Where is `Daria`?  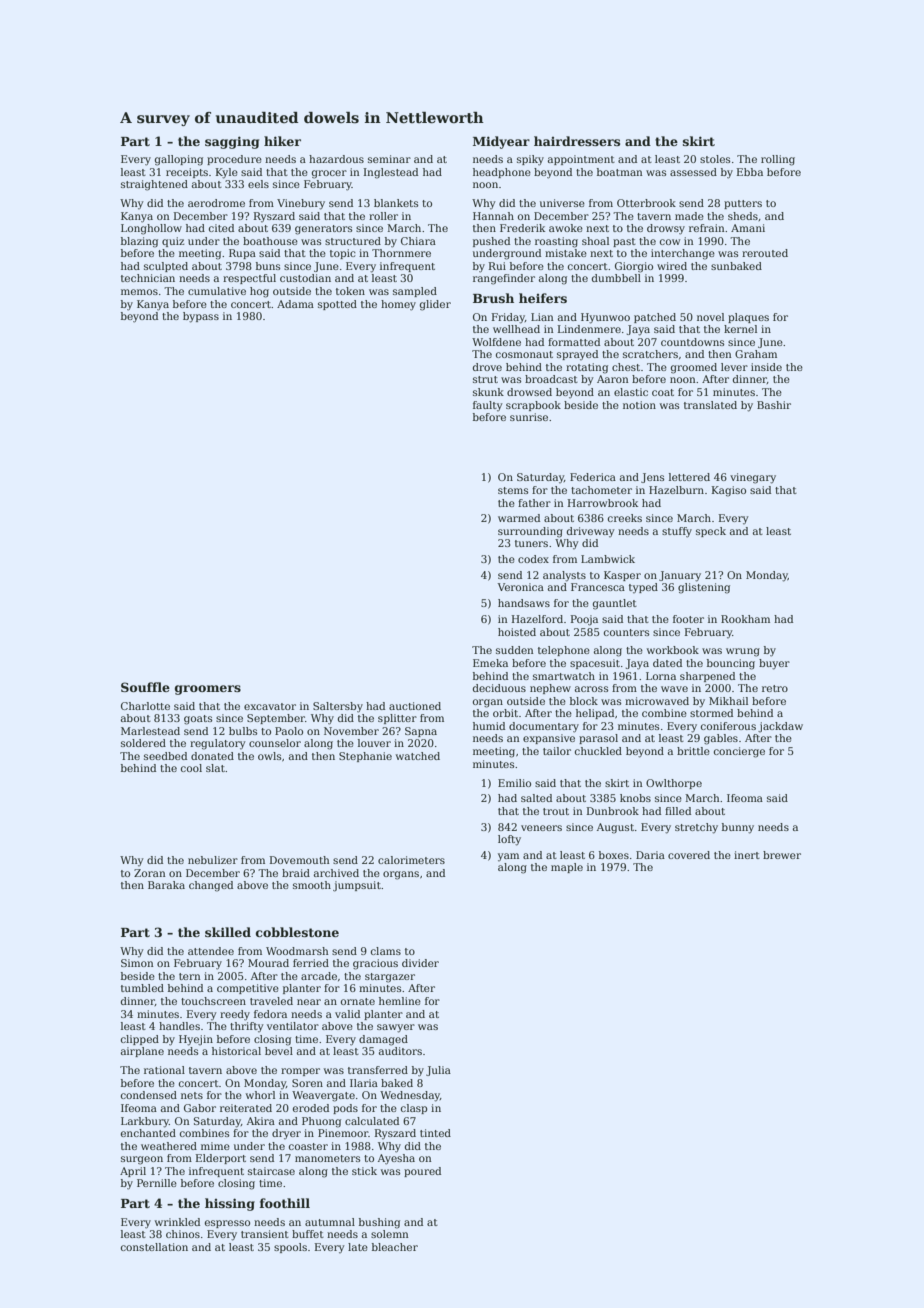 Daria is located at coordinates (650, 855).
